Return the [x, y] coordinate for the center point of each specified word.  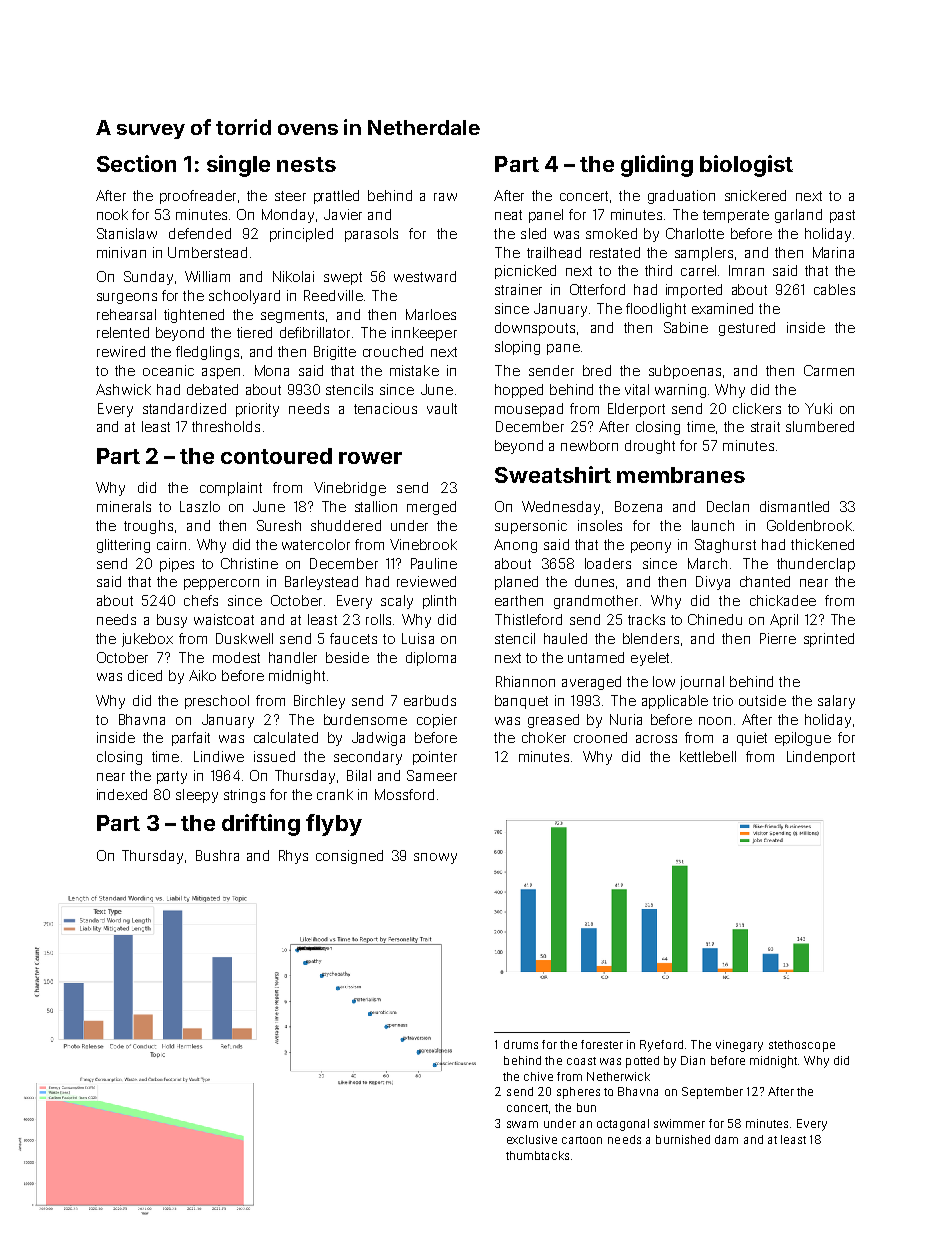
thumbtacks [537, 1155]
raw [445, 197]
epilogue [803, 739]
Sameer [432, 775]
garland [798, 216]
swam [522, 1124]
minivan [121, 252]
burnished [683, 1139]
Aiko [202, 675]
